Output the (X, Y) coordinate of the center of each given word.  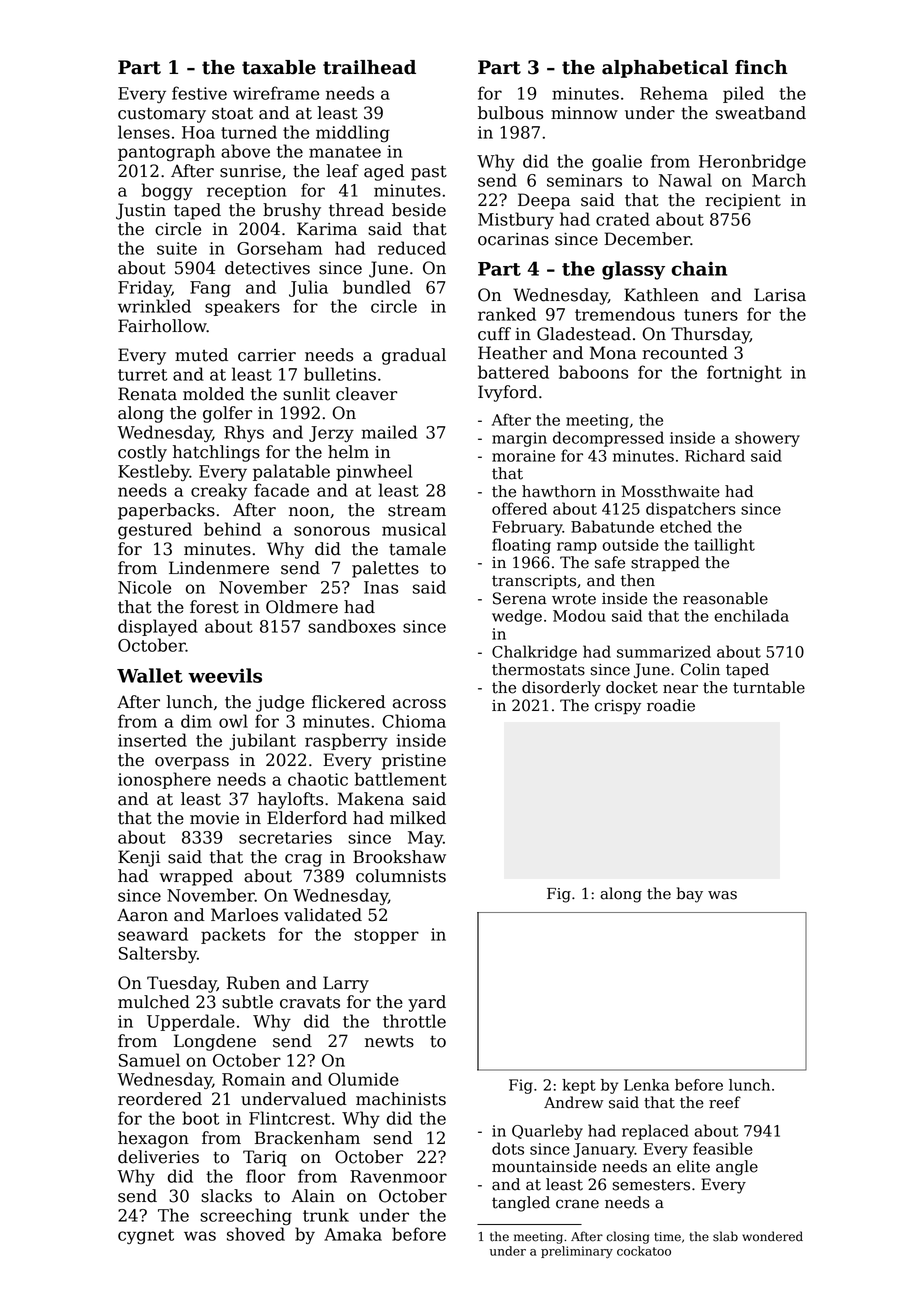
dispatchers (691, 510)
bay (689, 895)
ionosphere (164, 780)
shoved (256, 1234)
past (429, 173)
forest (214, 607)
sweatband (761, 113)
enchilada (751, 615)
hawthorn (559, 491)
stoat (232, 113)
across (419, 704)
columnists (401, 876)
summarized (664, 651)
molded (214, 394)
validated (323, 915)
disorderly (561, 689)
